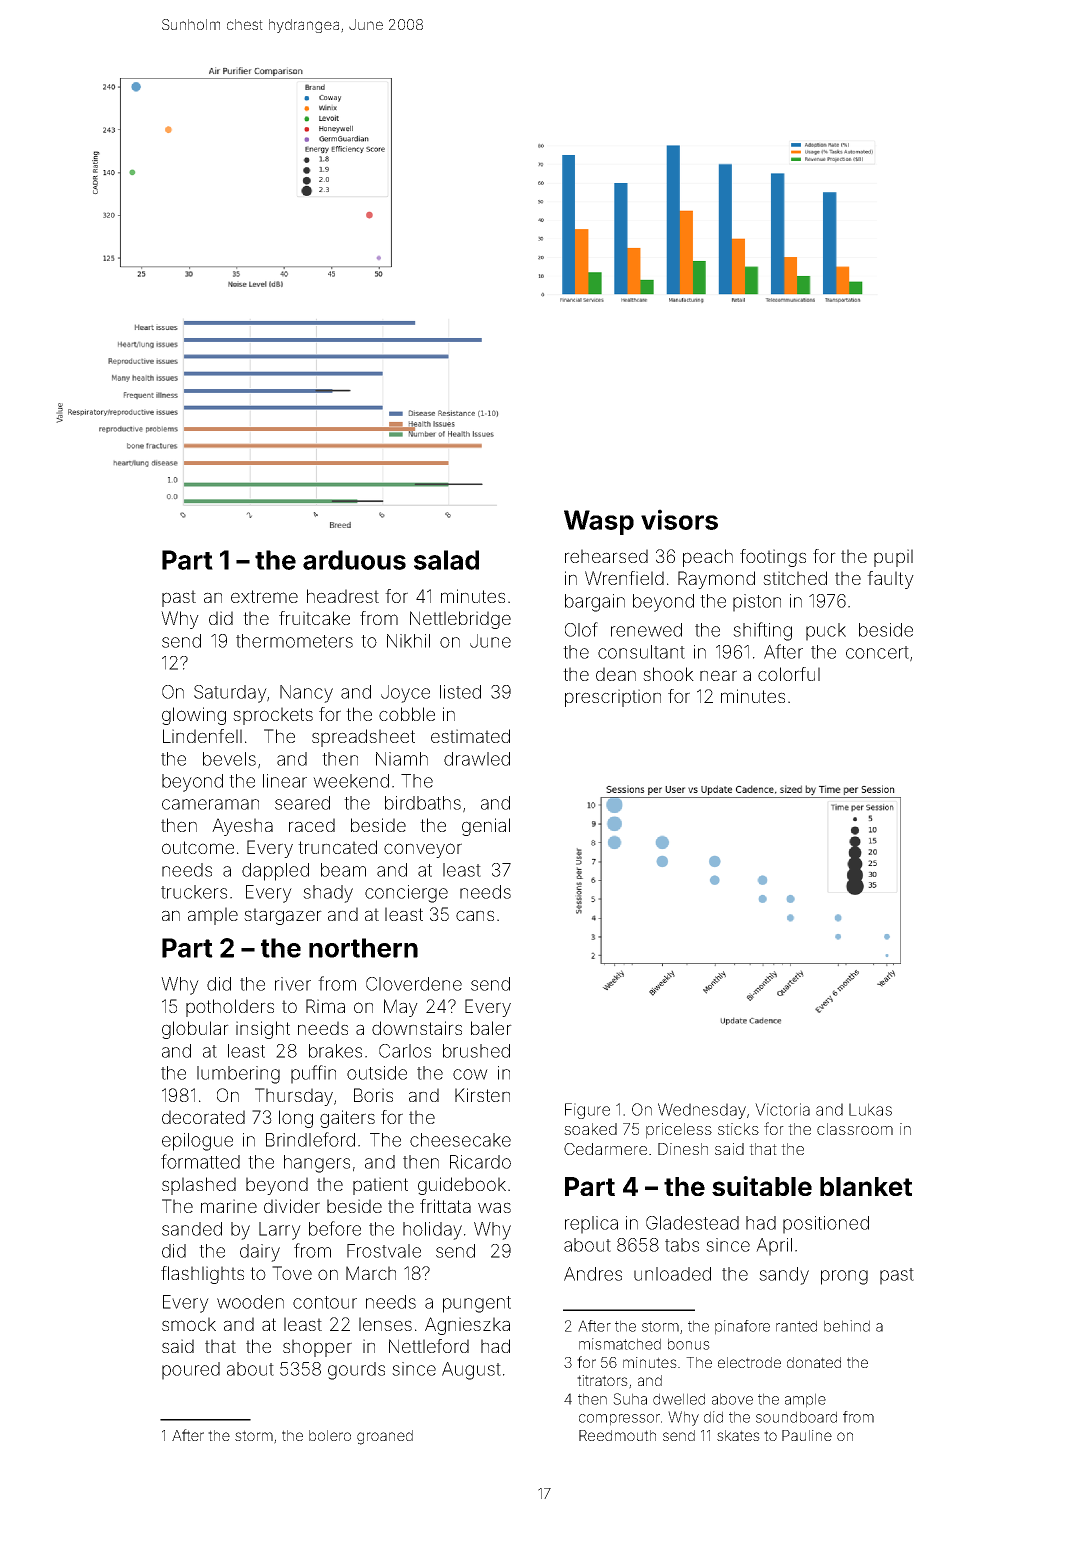 The width and height of the screenshot is (1075, 1557). Describe the element at coordinates (264, 596) in the screenshot. I see `extreme` at that location.
